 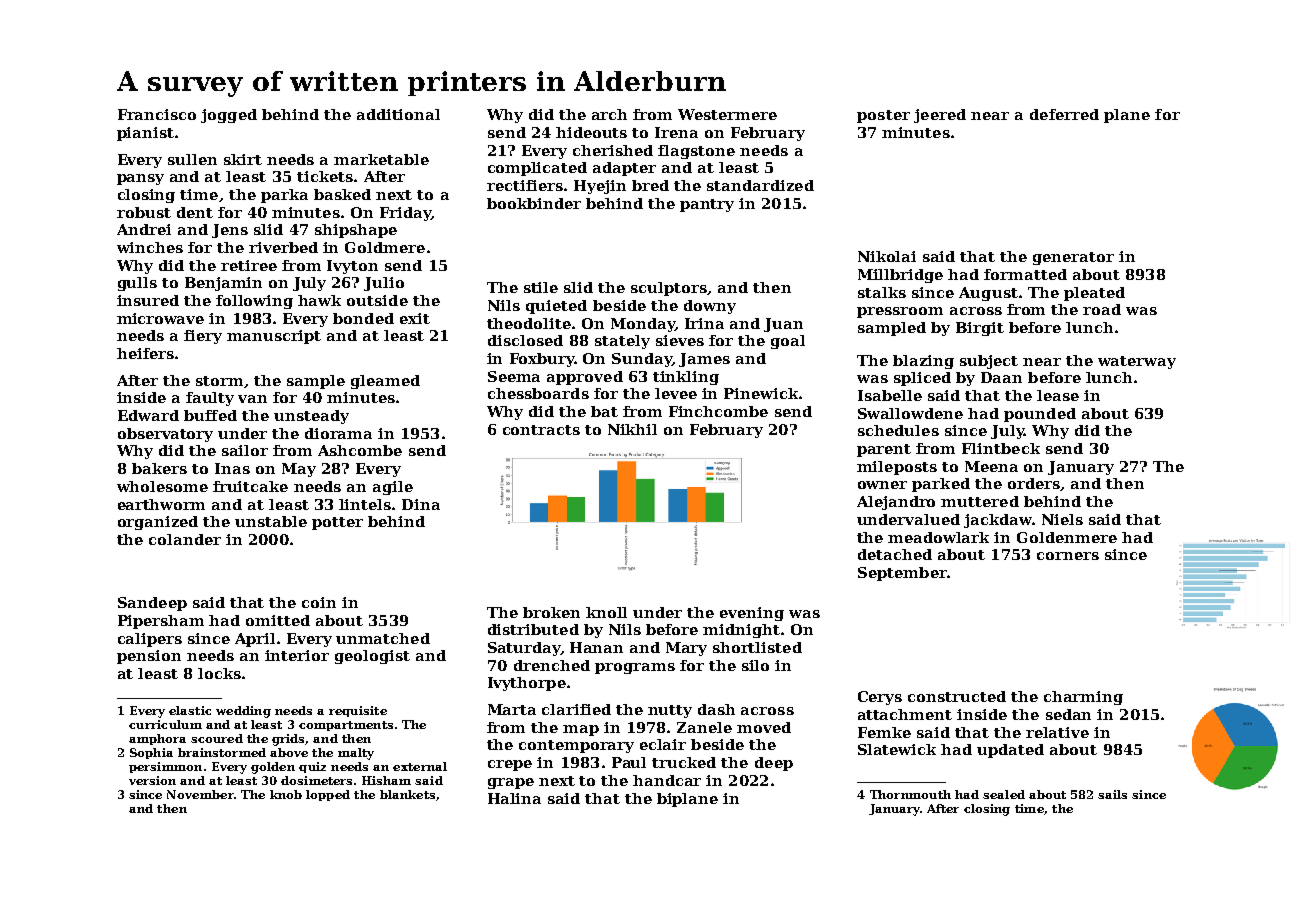 What do you see at coordinates (286, 794) in the page?
I see `knob` at bounding box center [286, 794].
